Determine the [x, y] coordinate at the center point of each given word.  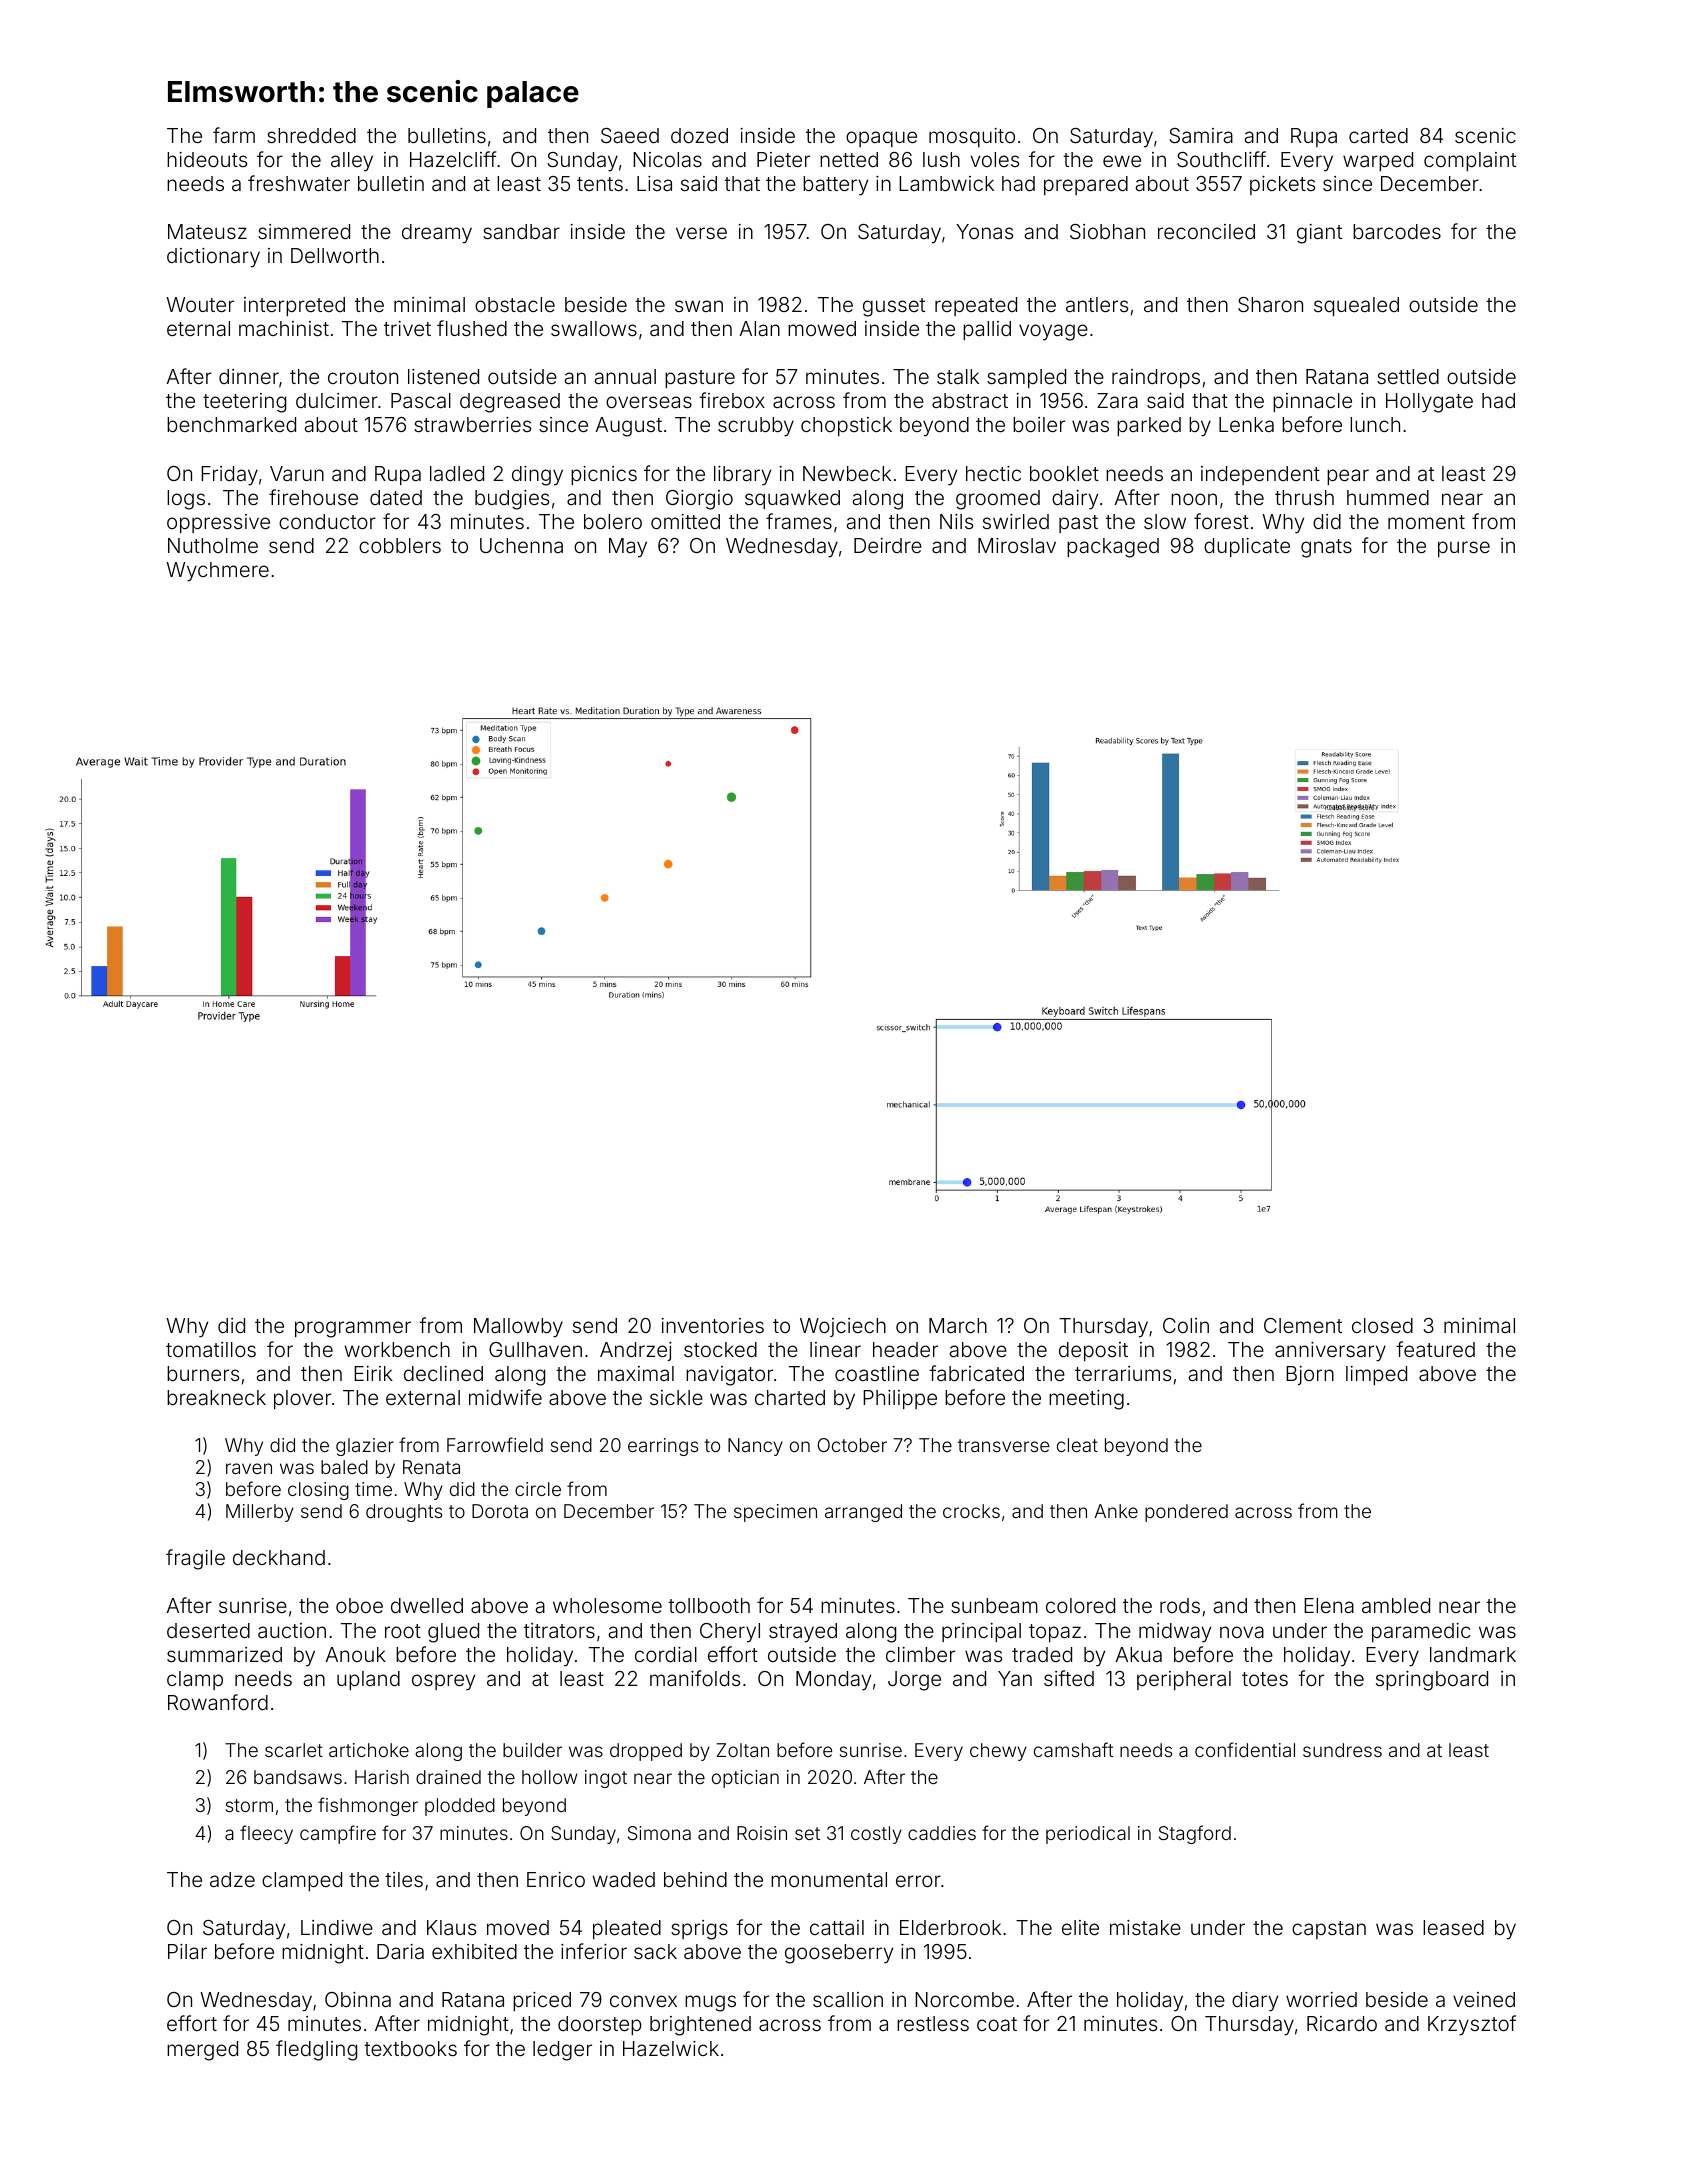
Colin [1186, 1325]
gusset [894, 307]
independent [1260, 475]
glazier [365, 1447]
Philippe [900, 1399]
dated [396, 497]
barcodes [1397, 231]
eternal [198, 328]
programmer [353, 1329]
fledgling [316, 2050]
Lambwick [946, 183]
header [905, 1349]
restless [933, 2023]
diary [1255, 2002]
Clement [1303, 1325]
